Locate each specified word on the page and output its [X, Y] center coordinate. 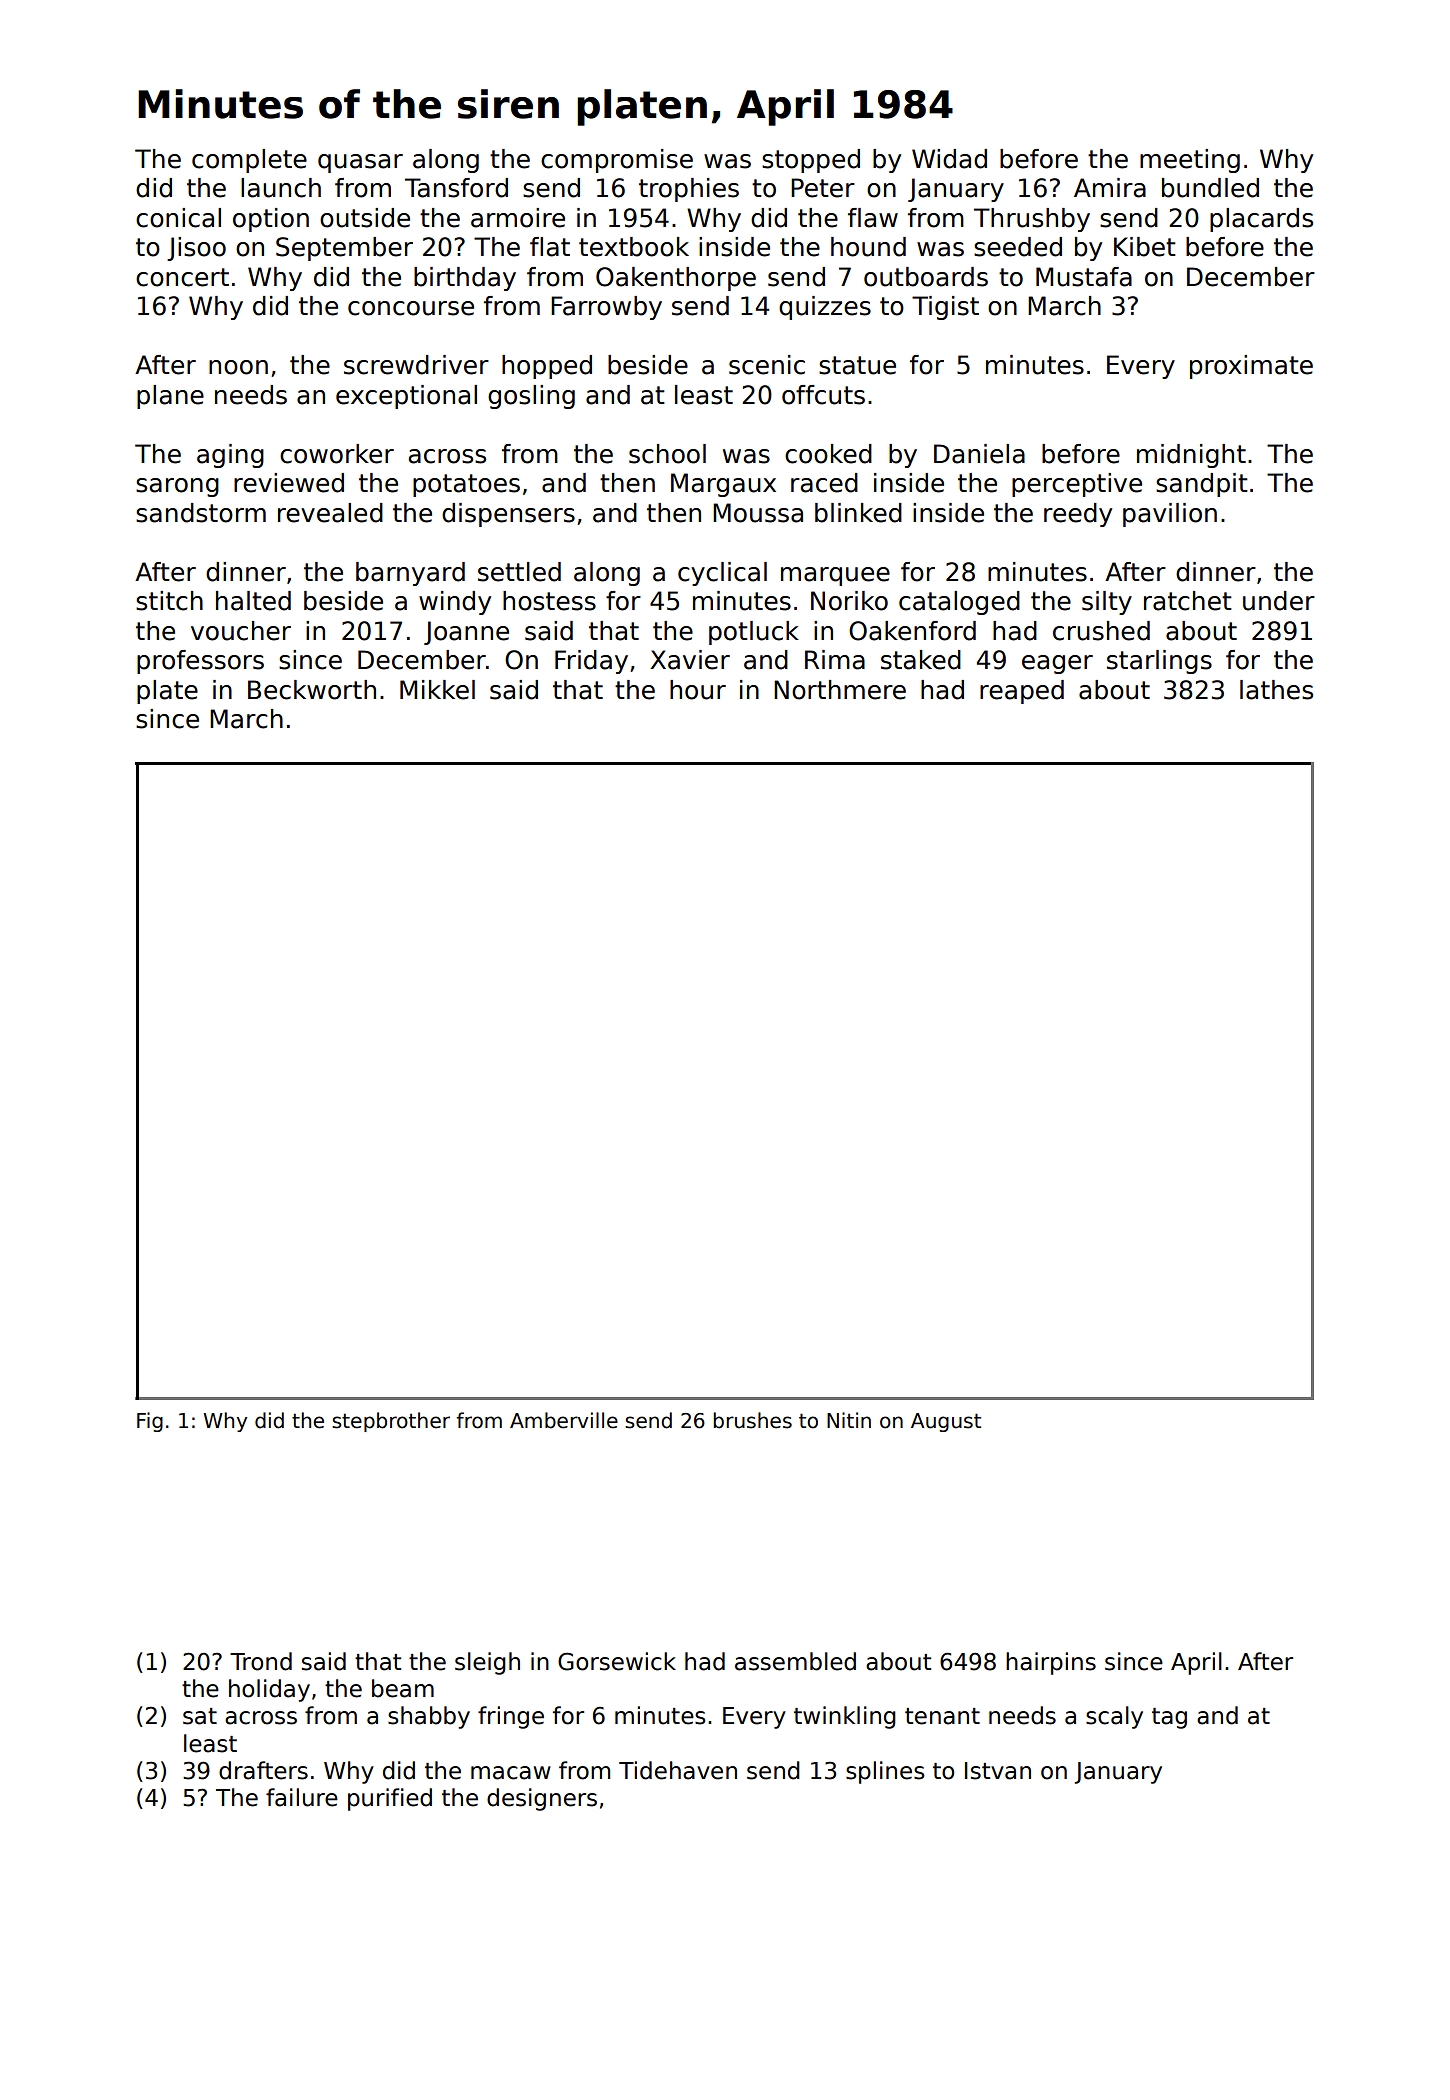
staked [921, 660]
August [946, 1422]
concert [182, 277]
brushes [753, 1420]
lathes [1276, 690]
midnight [1191, 456]
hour [698, 690]
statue [857, 365]
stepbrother [391, 1422]
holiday [269, 1690]
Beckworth [312, 690]
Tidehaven [678, 1770]
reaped [1022, 692]
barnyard [410, 574]
